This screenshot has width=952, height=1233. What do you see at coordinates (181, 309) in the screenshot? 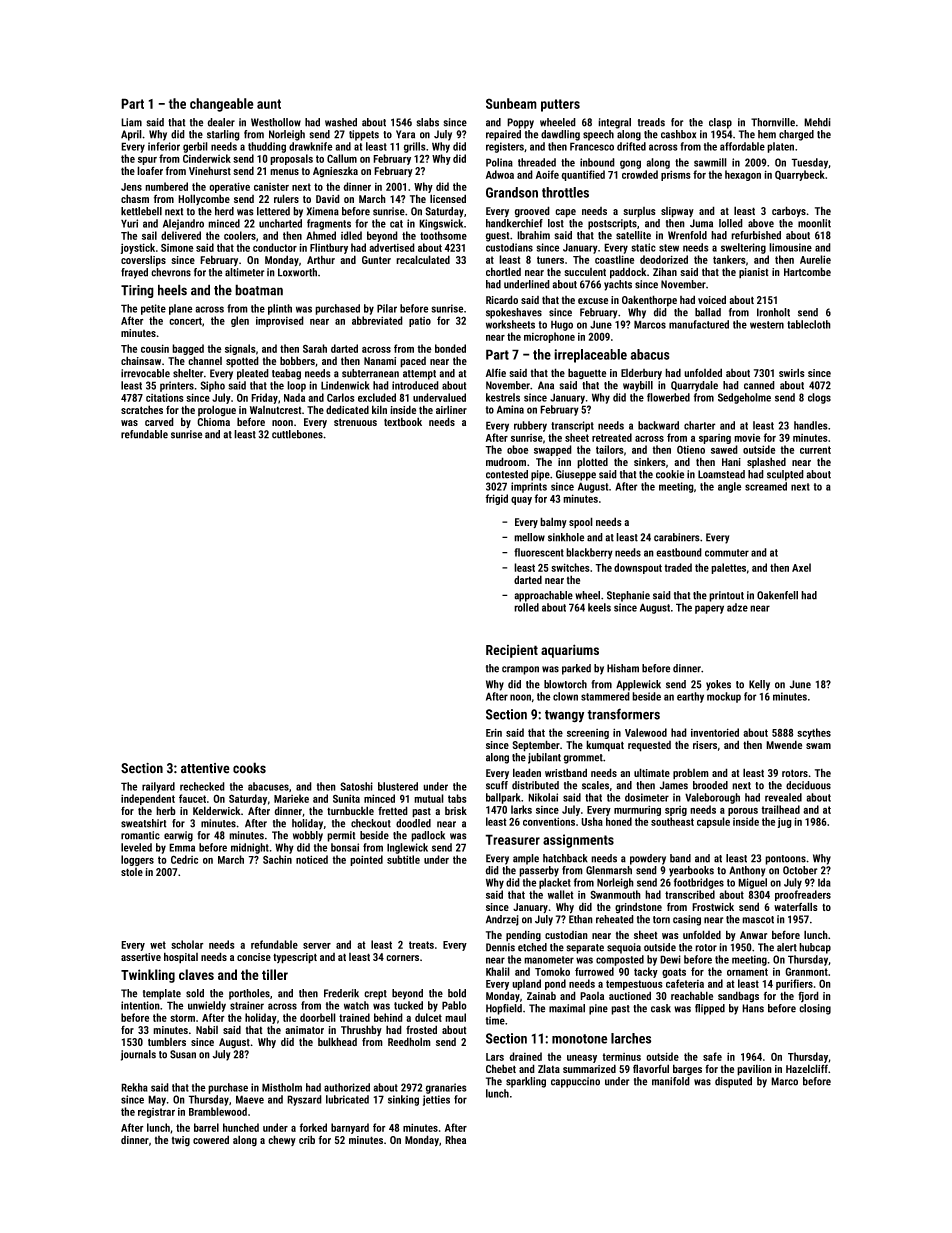
I see `plane` at bounding box center [181, 309].
